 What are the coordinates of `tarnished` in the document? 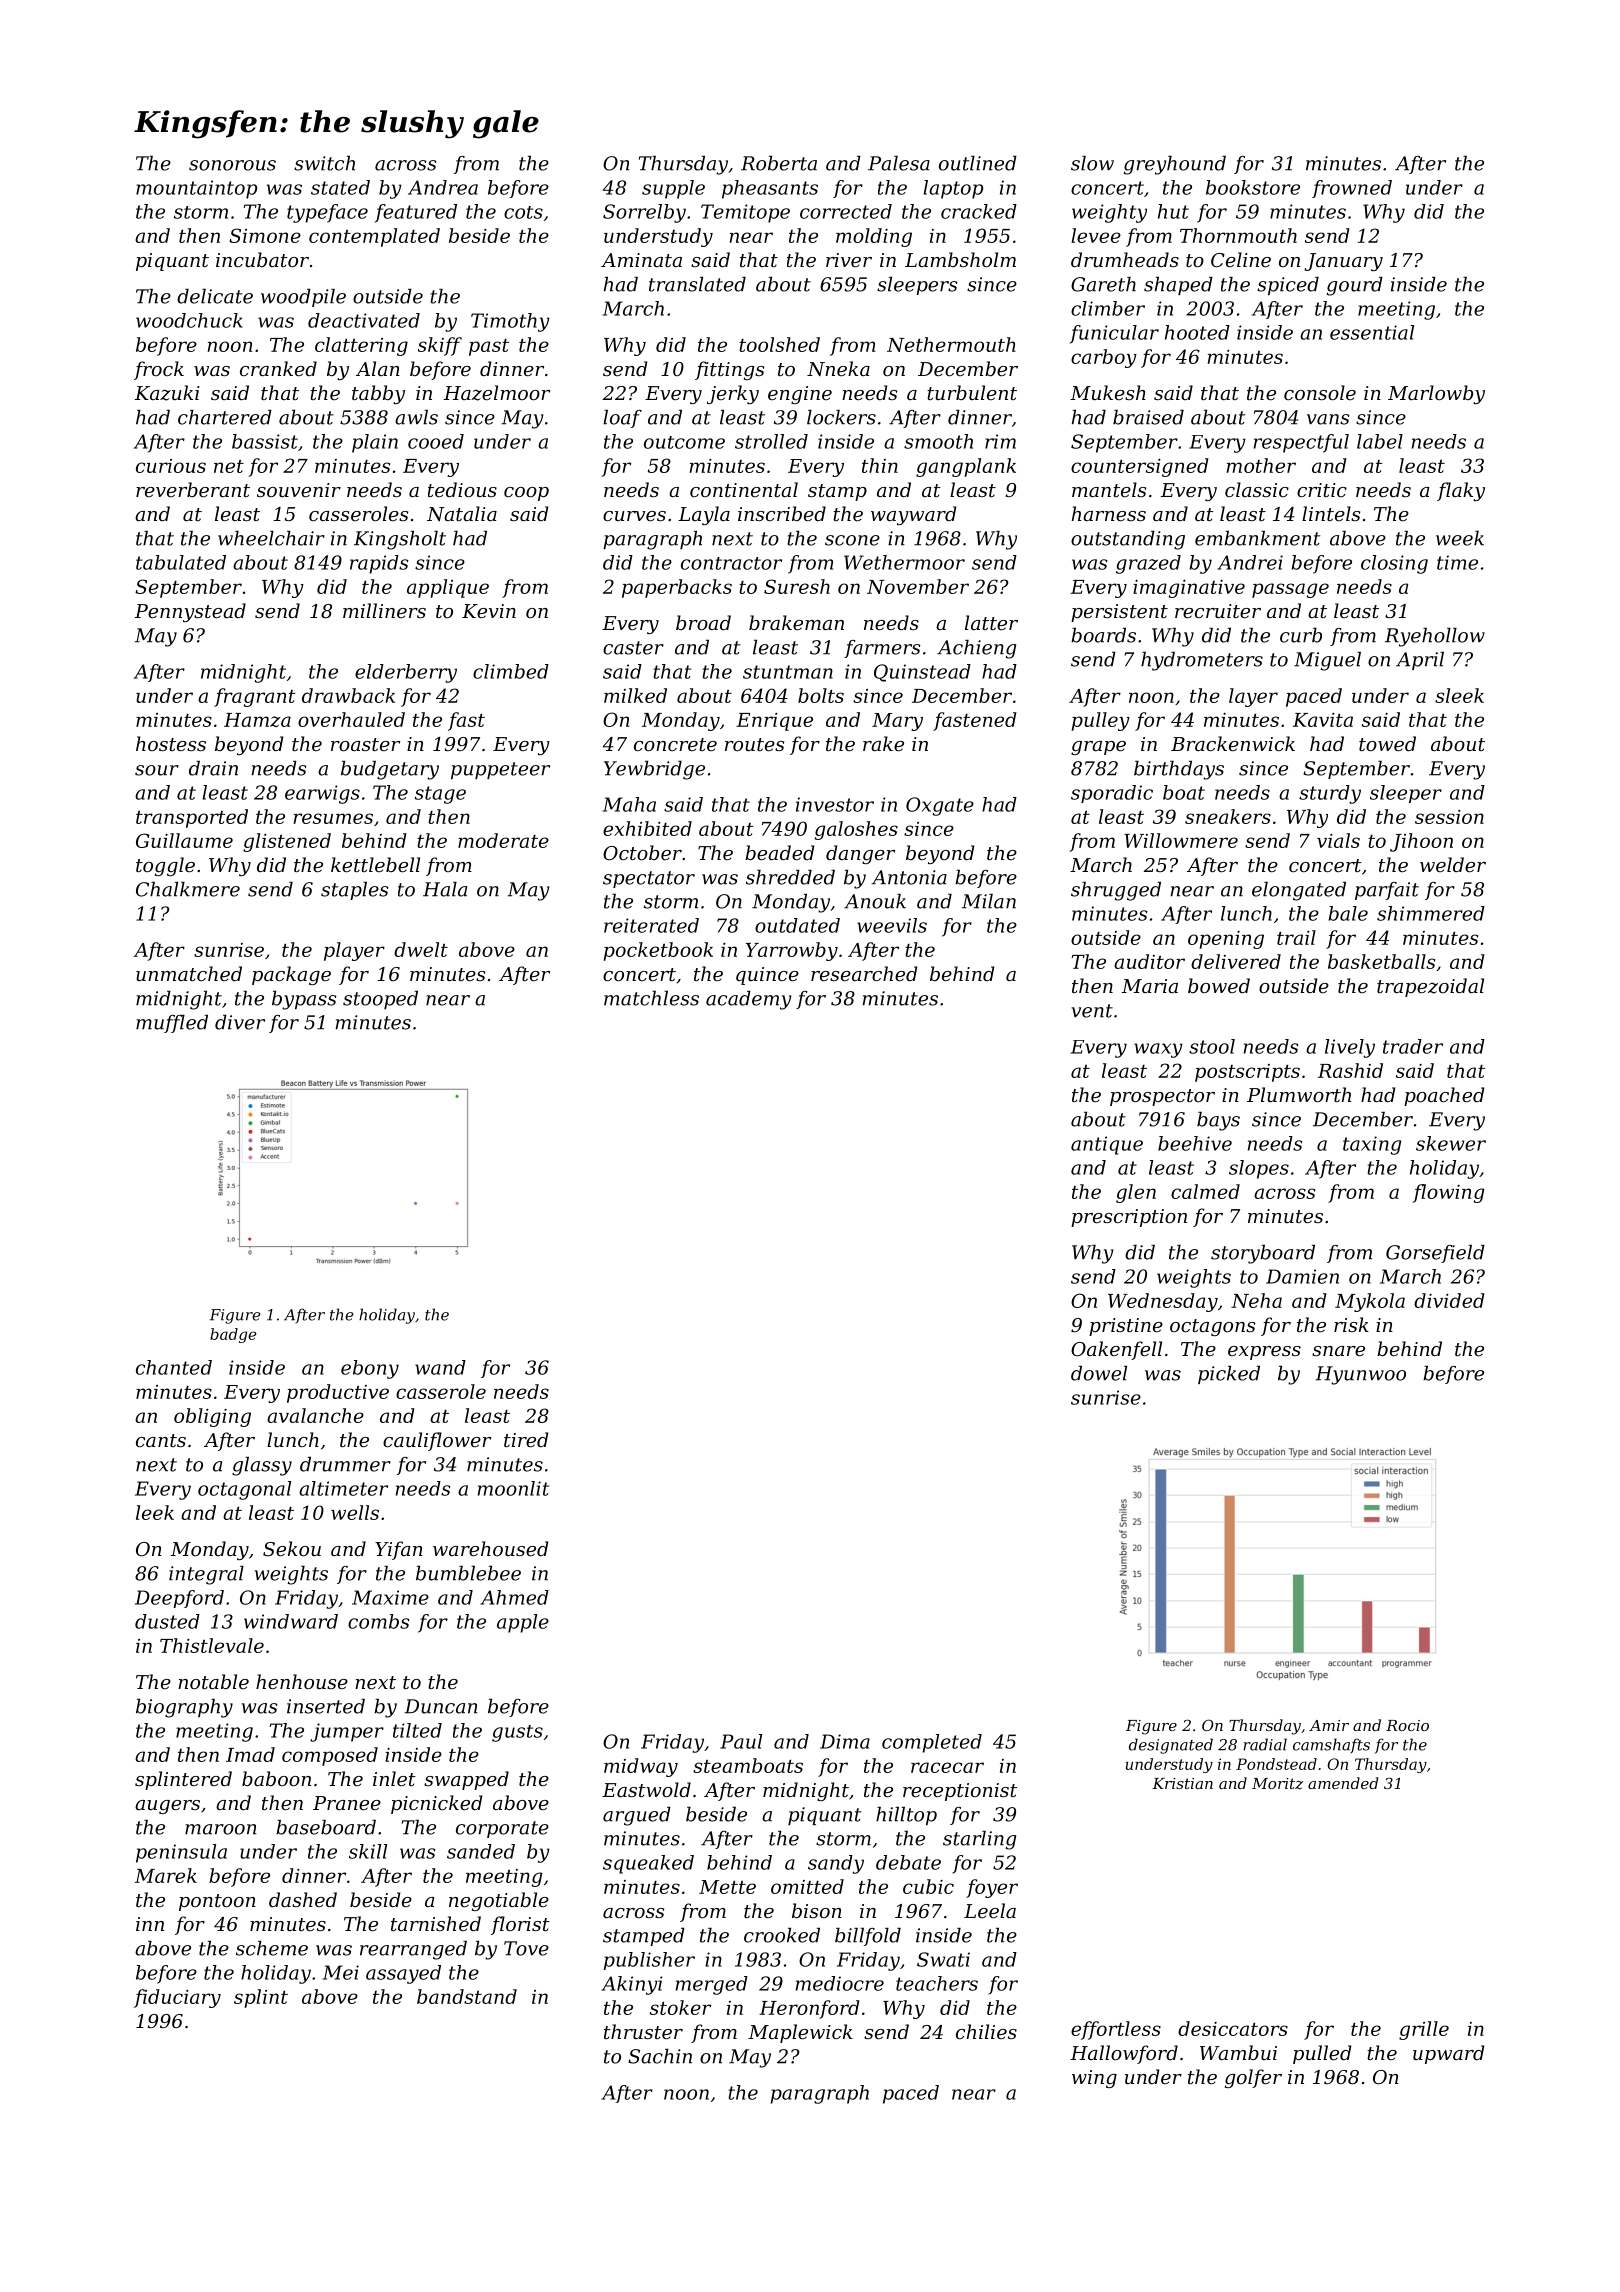 It's located at (436, 1923).
